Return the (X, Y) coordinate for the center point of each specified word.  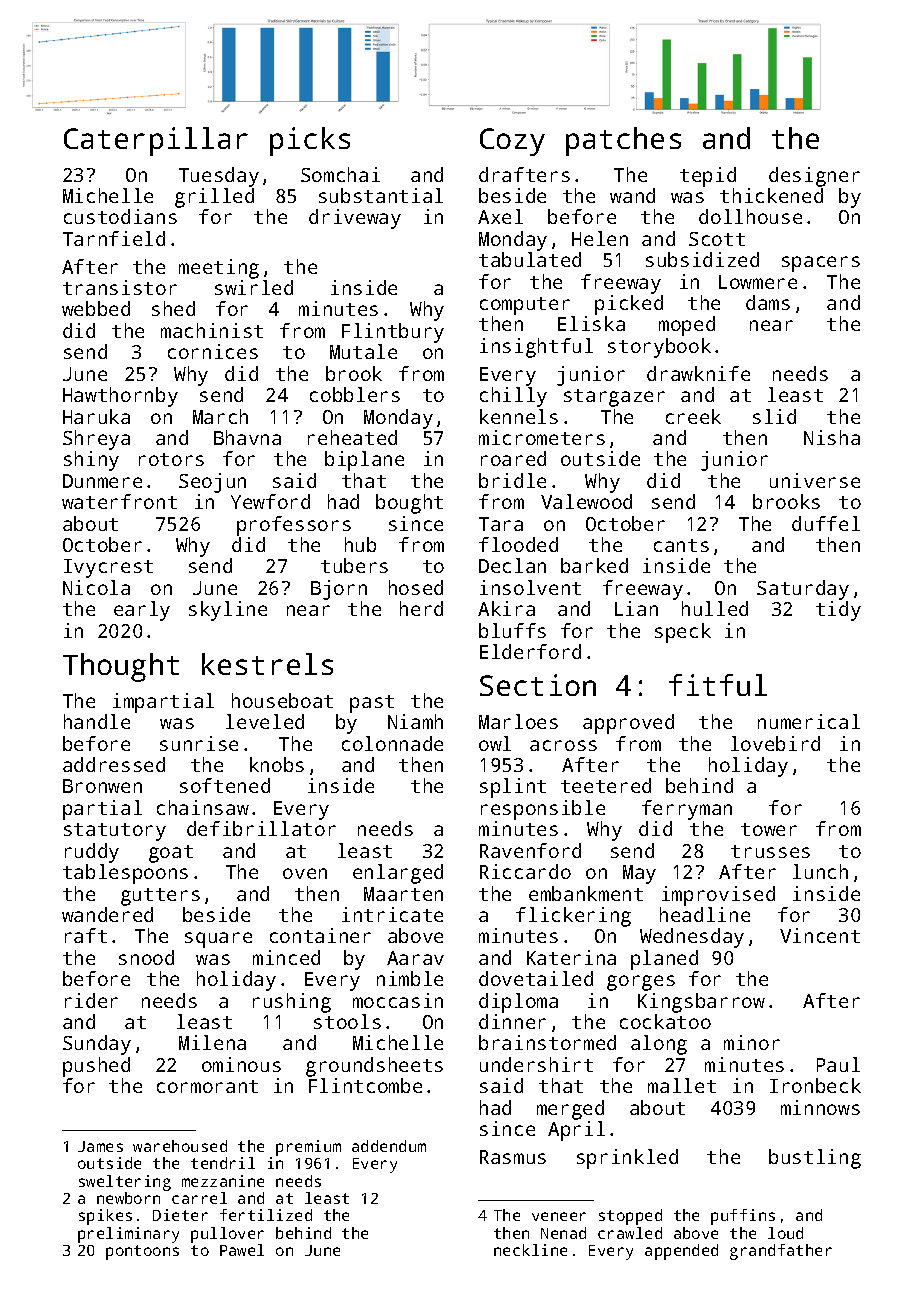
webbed (96, 308)
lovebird (775, 743)
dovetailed (536, 978)
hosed (416, 587)
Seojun (212, 483)
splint (513, 788)
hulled (715, 608)
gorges (641, 983)
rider (91, 1000)
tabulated (530, 259)
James (100, 1146)
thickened (771, 195)
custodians (120, 216)
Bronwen (102, 786)
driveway (355, 219)
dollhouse (750, 216)
